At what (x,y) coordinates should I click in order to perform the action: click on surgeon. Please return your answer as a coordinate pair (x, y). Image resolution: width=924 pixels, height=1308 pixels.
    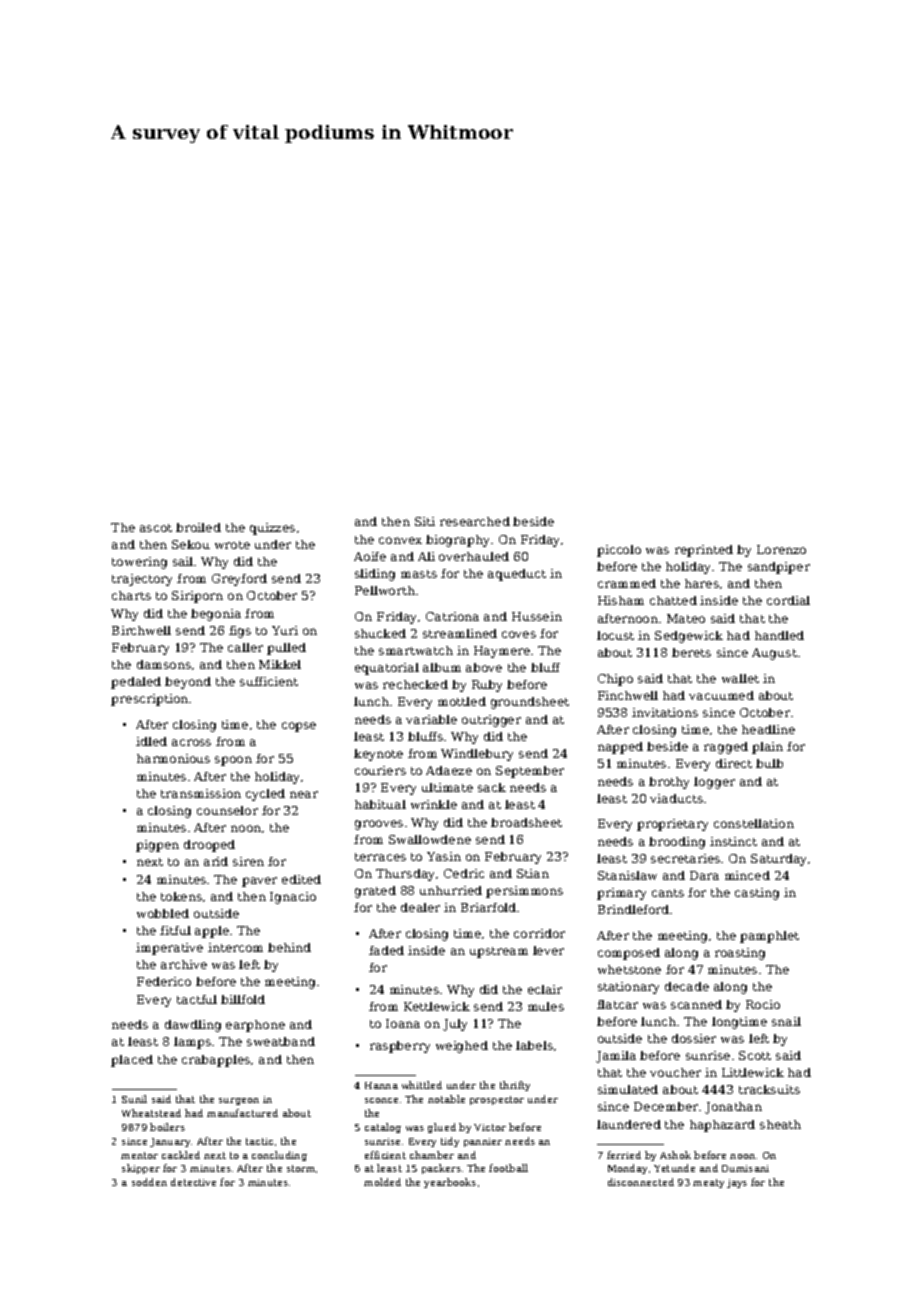
    Looking at the image, I should click on (239, 1101).
